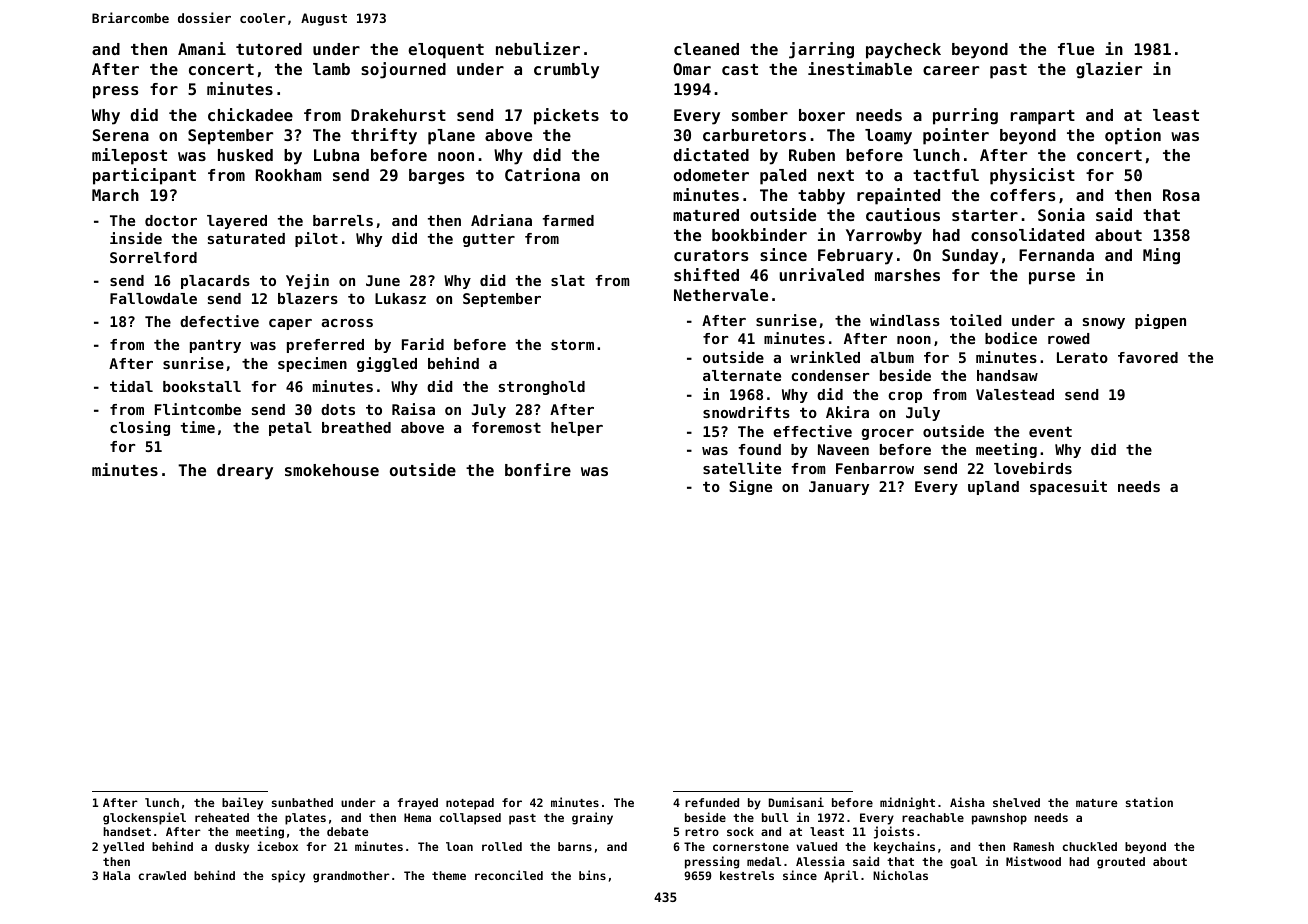 The width and height of the screenshot is (1308, 924). Describe the element at coordinates (144, 176) in the screenshot. I see `participant` at that location.
